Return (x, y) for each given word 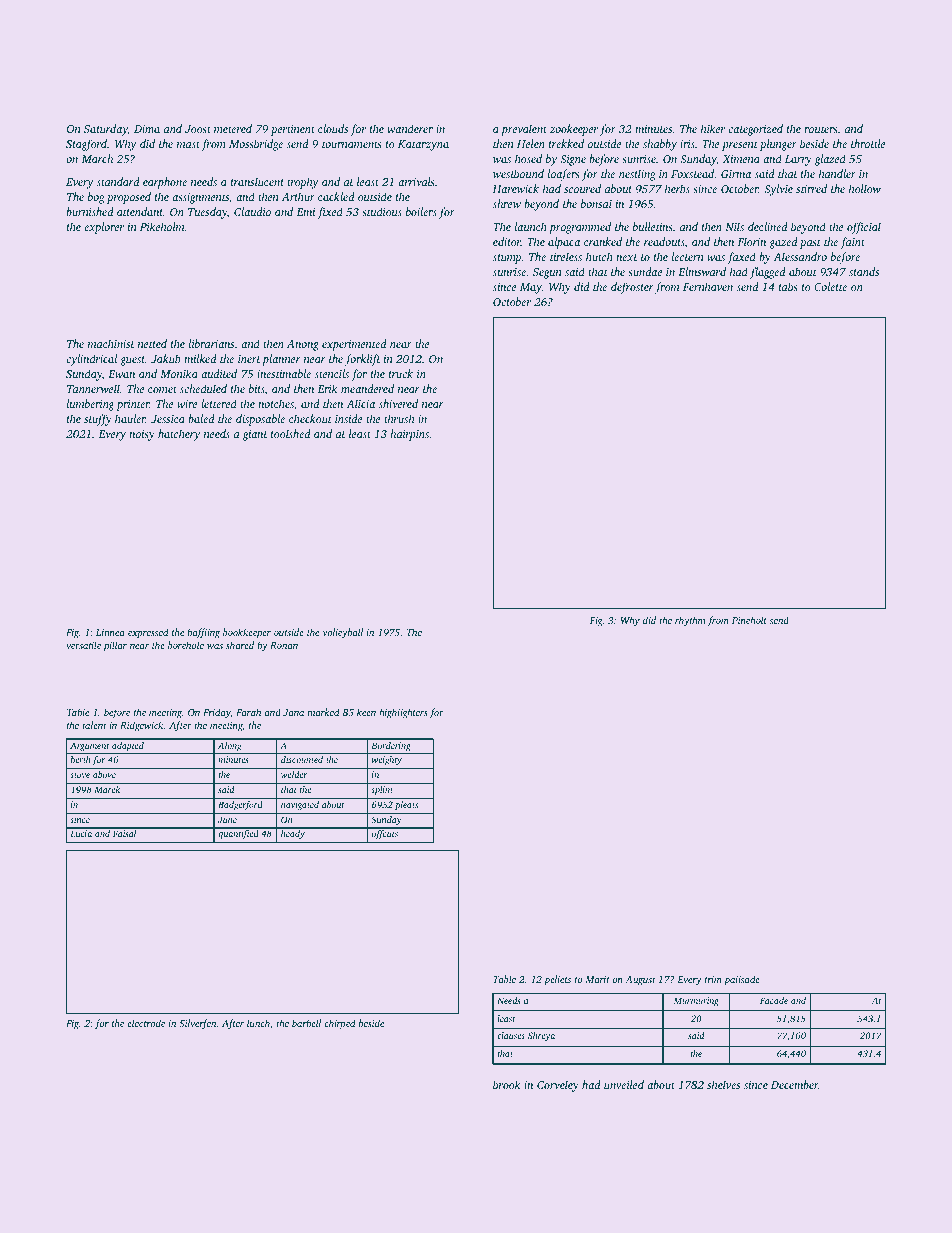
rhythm (690, 621)
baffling (203, 633)
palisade (742, 980)
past (810, 244)
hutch (599, 256)
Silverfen (198, 1024)
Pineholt (749, 620)
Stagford (86, 145)
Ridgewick (142, 726)
